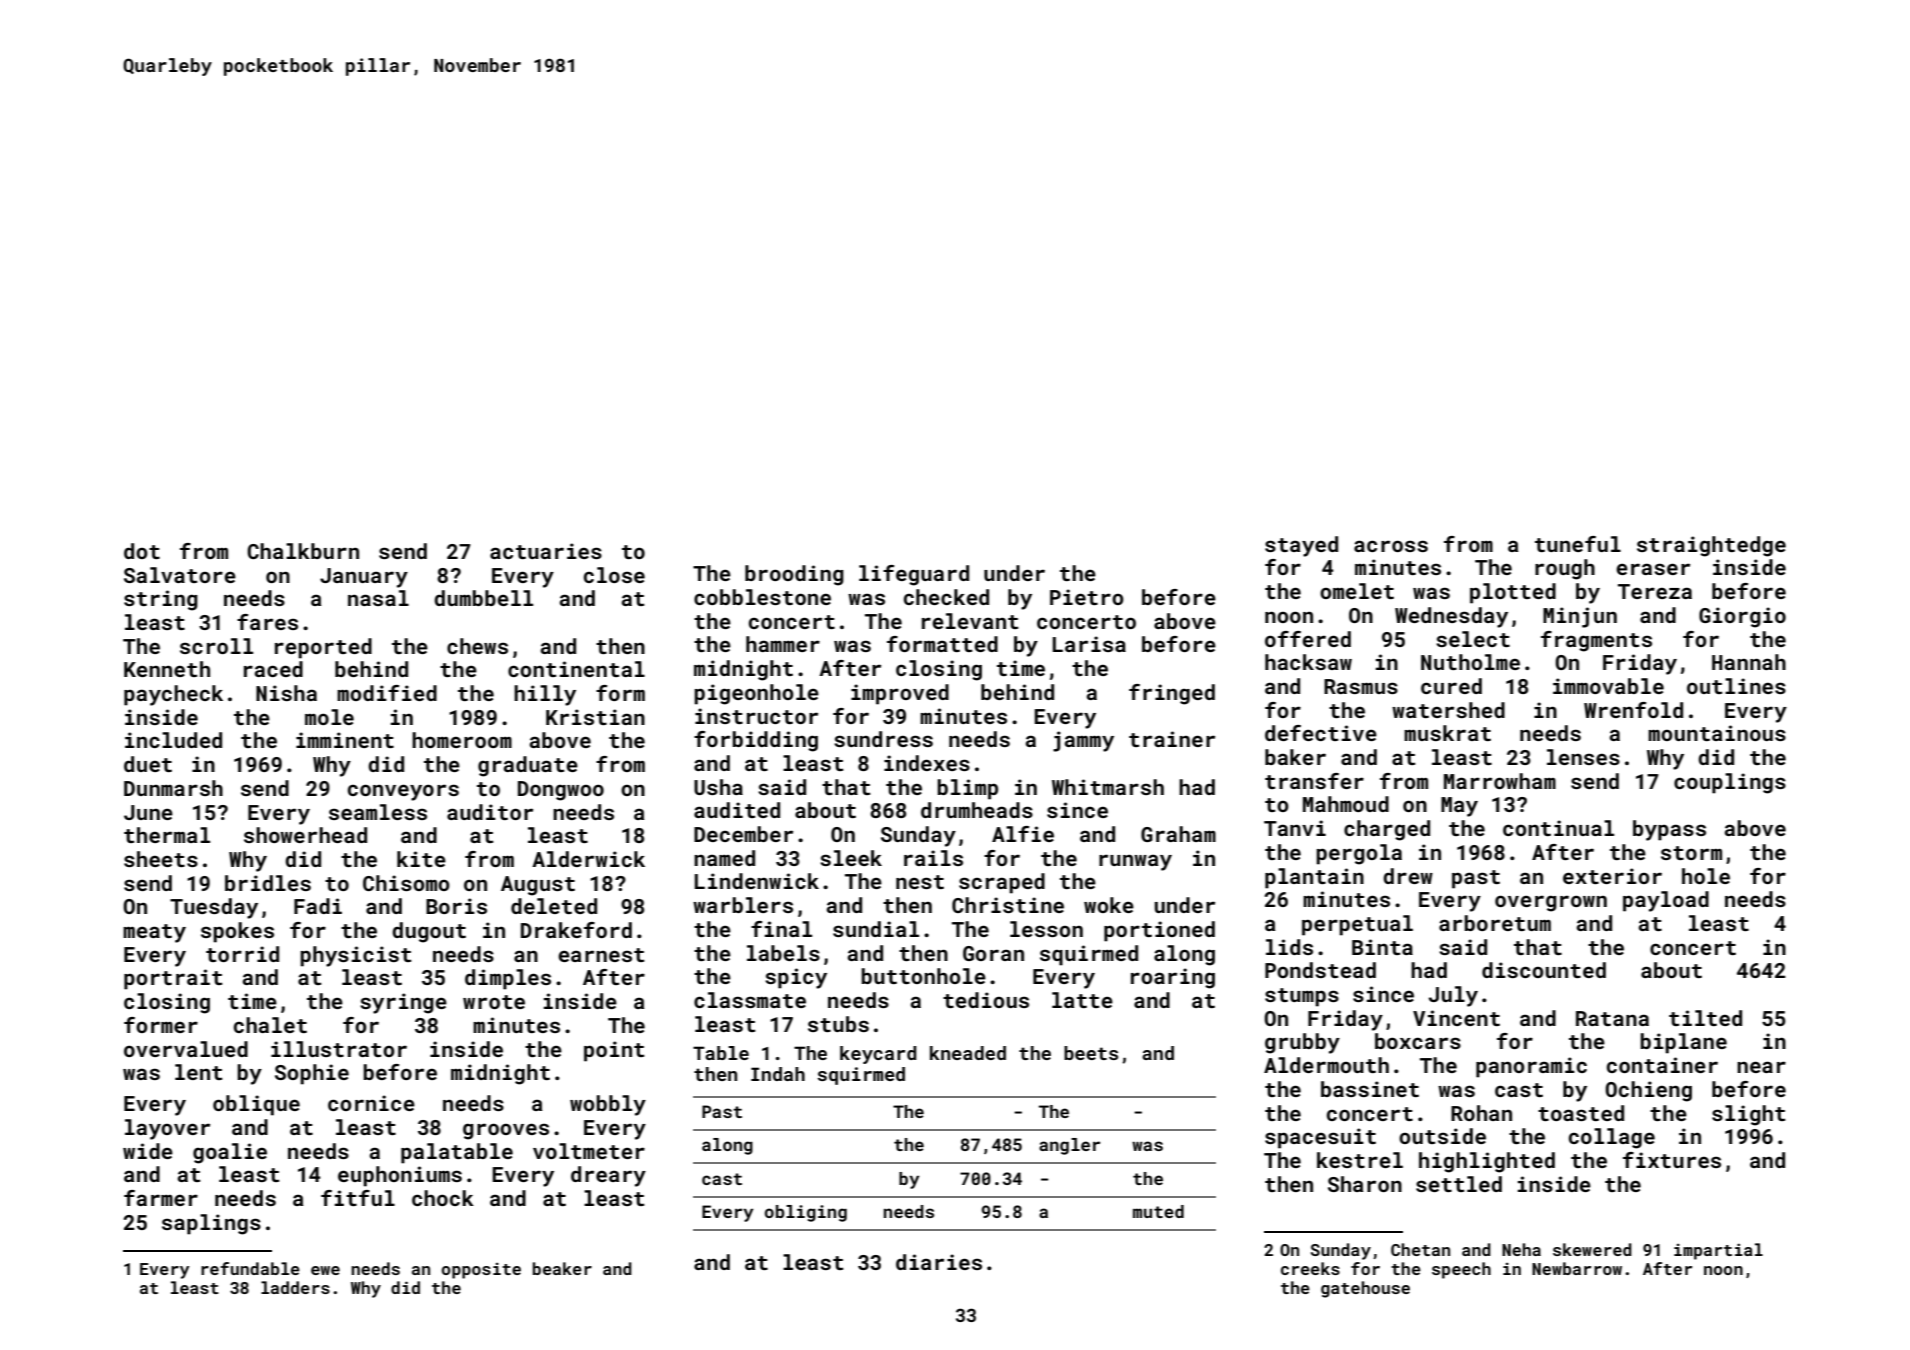 This screenshot has height=1350, width=1910. I want to click on brooding, so click(794, 575).
